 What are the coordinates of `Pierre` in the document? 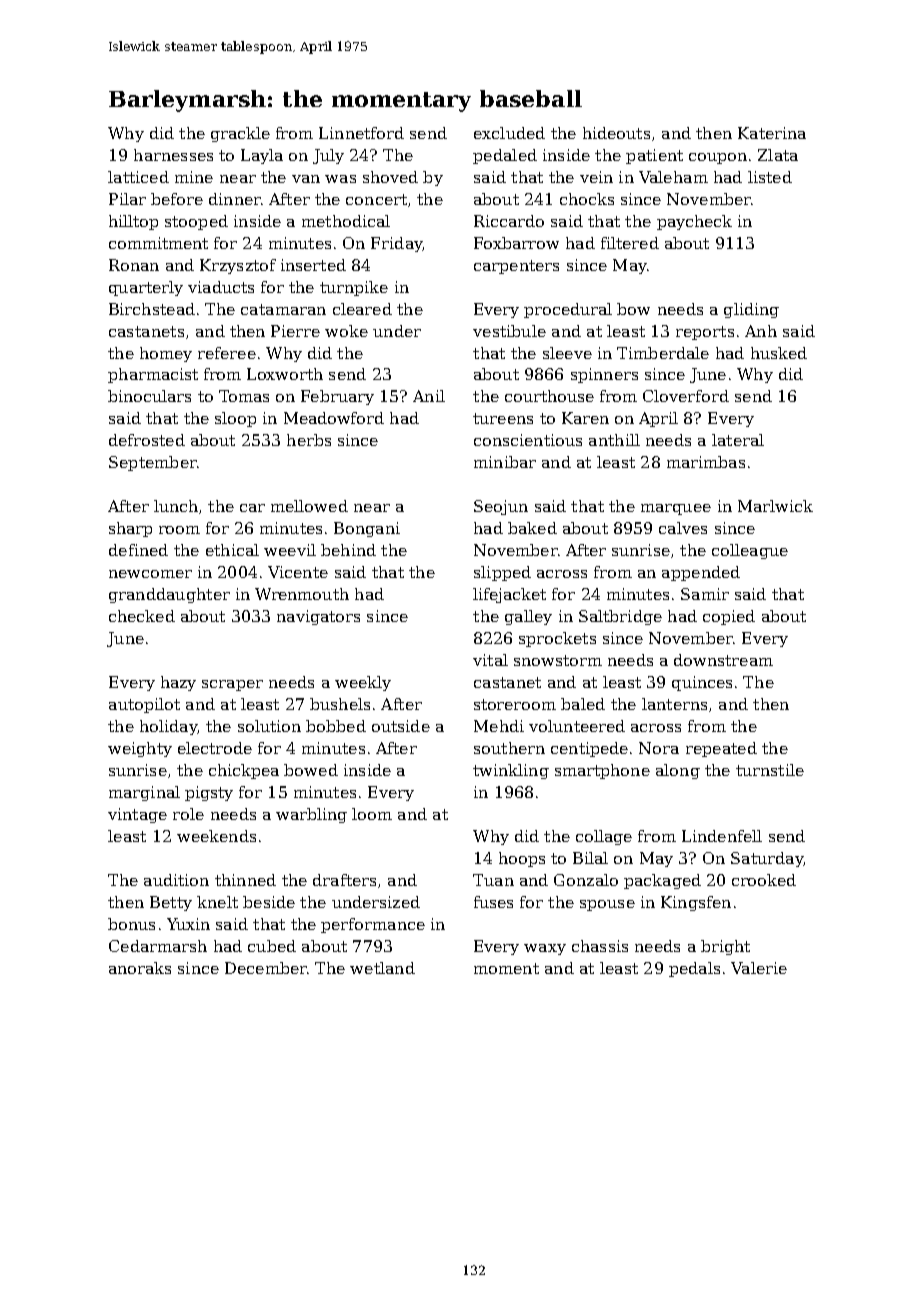 It's located at (295, 331).
